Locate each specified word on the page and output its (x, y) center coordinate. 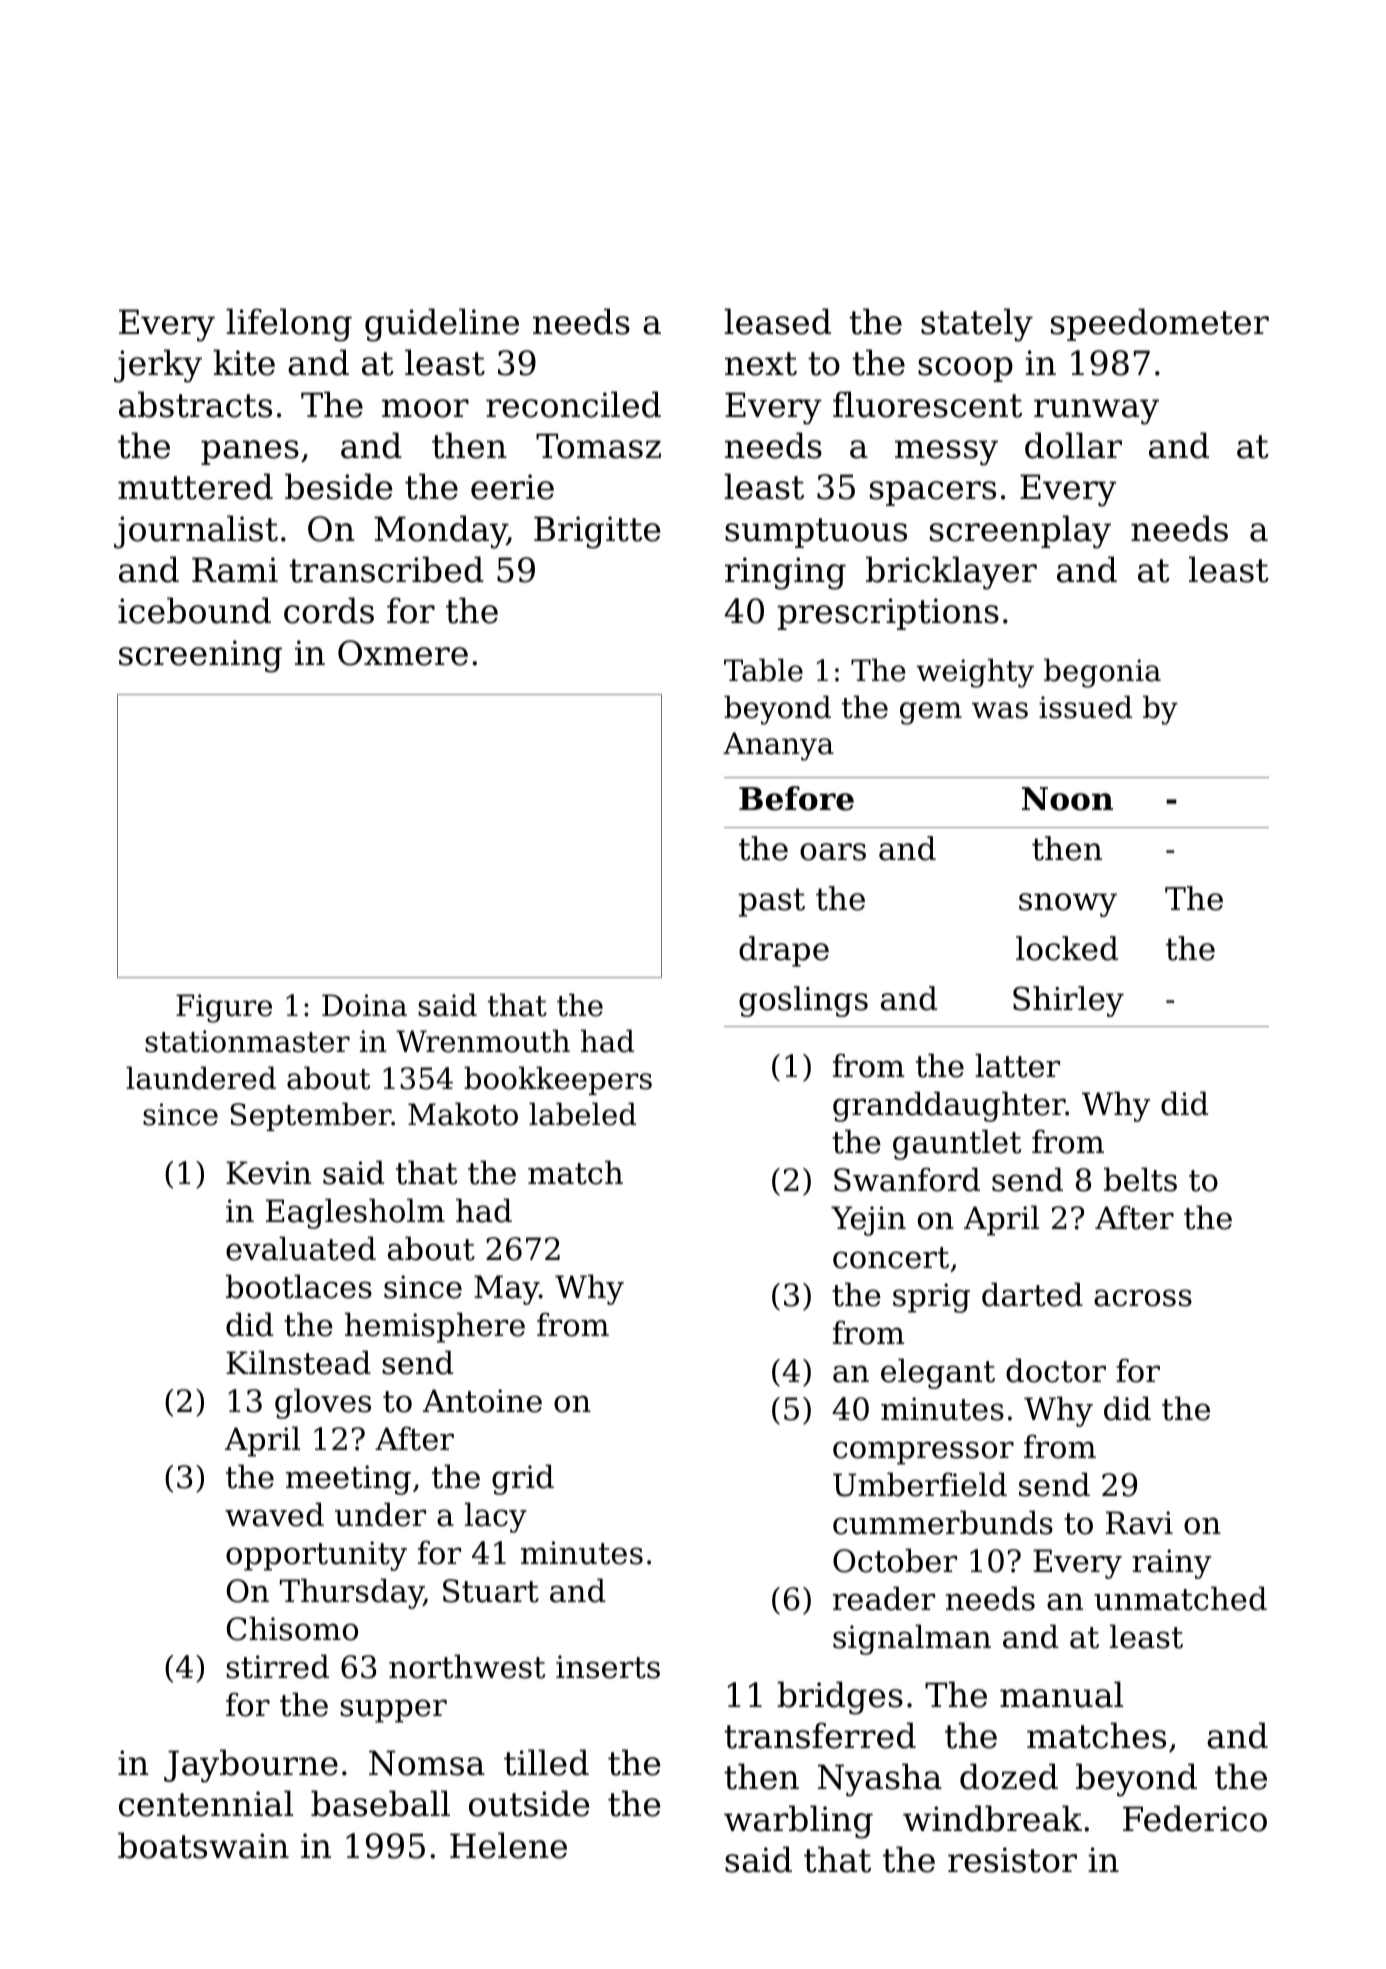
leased (777, 321)
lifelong (289, 325)
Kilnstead (298, 1362)
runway (1096, 412)
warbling (798, 1822)
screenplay (1020, 532)
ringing (785, 573)
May (506, 1290)
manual (1061, 1694)
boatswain (203, 1845)
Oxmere (403, 653)
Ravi (1139, 1523)
